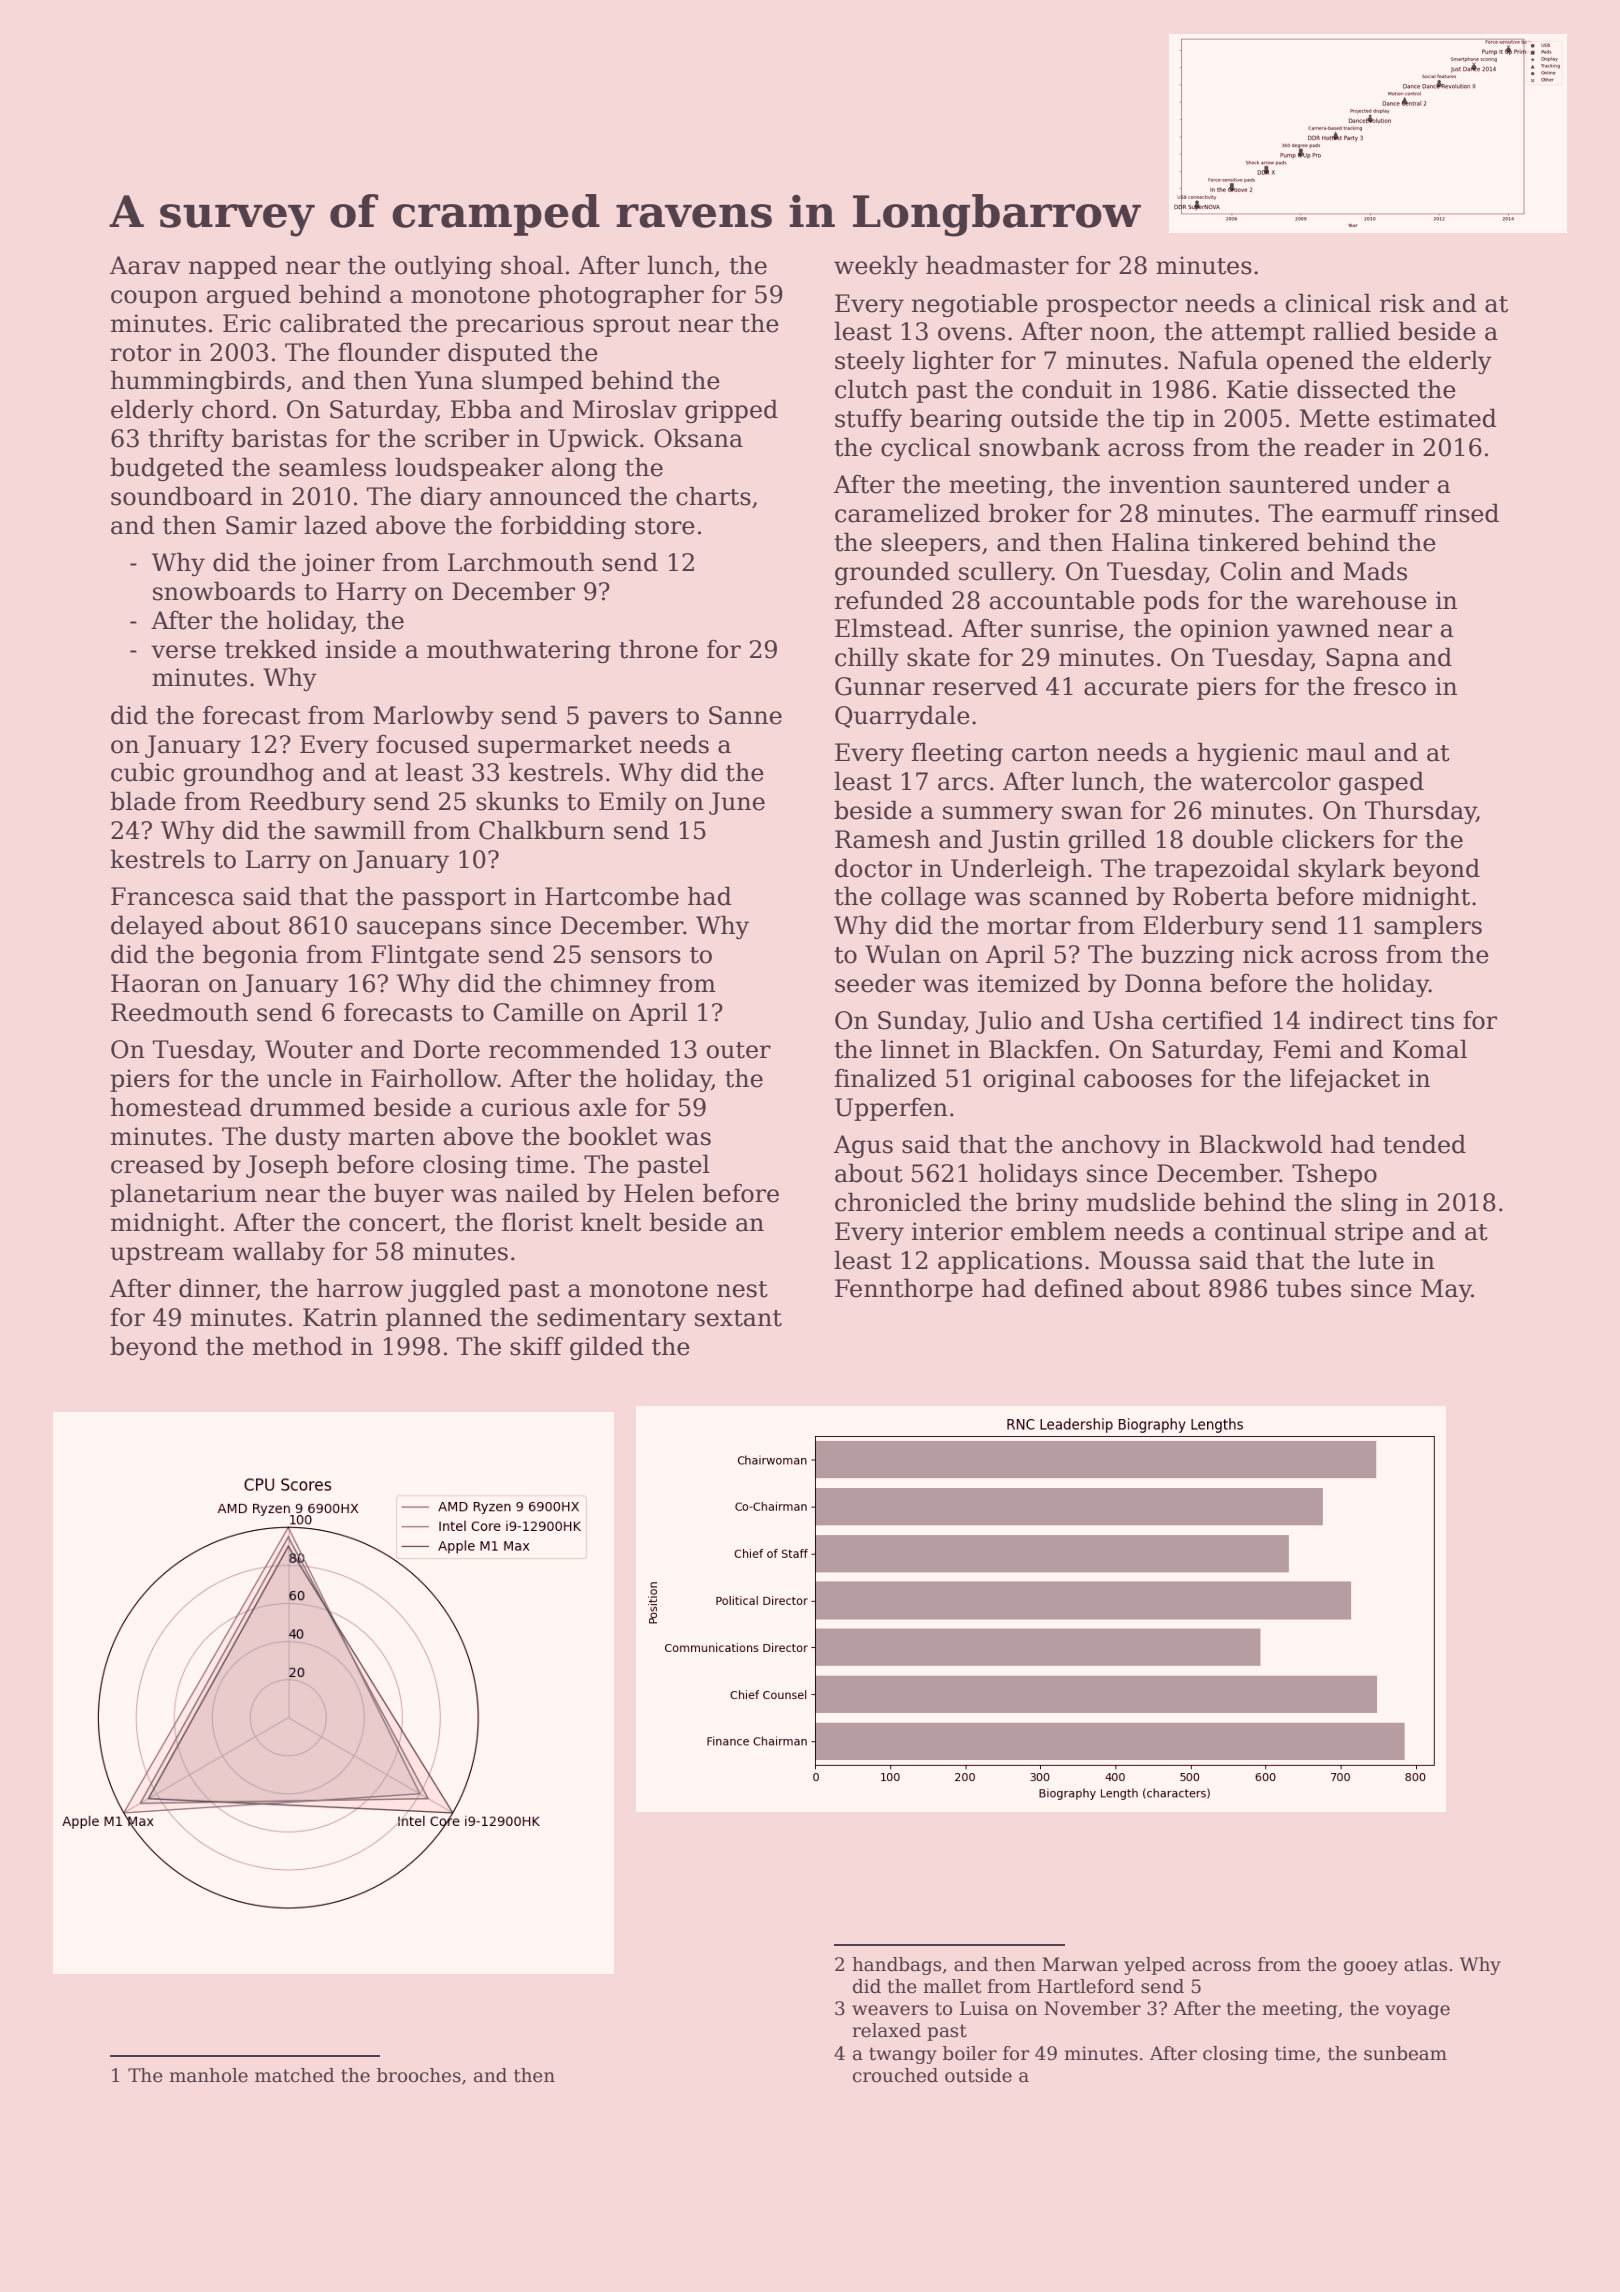 This screenshot has width=1620, height=2292. What do you see at coordinates (1462, 513) in the screenshot?
I see `rinsed` at bounding box center [1462, 513].
